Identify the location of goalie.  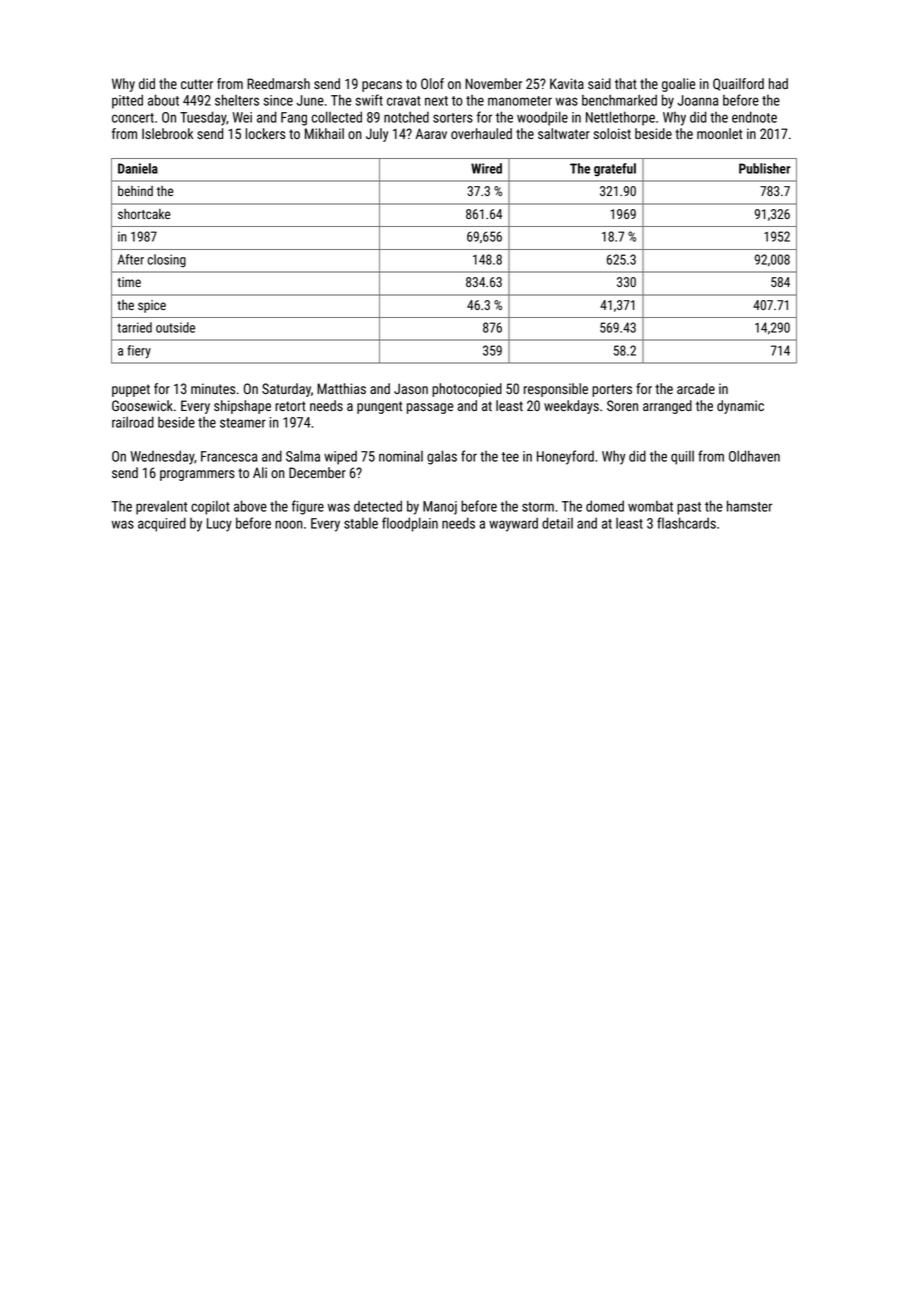
(678, 85).
